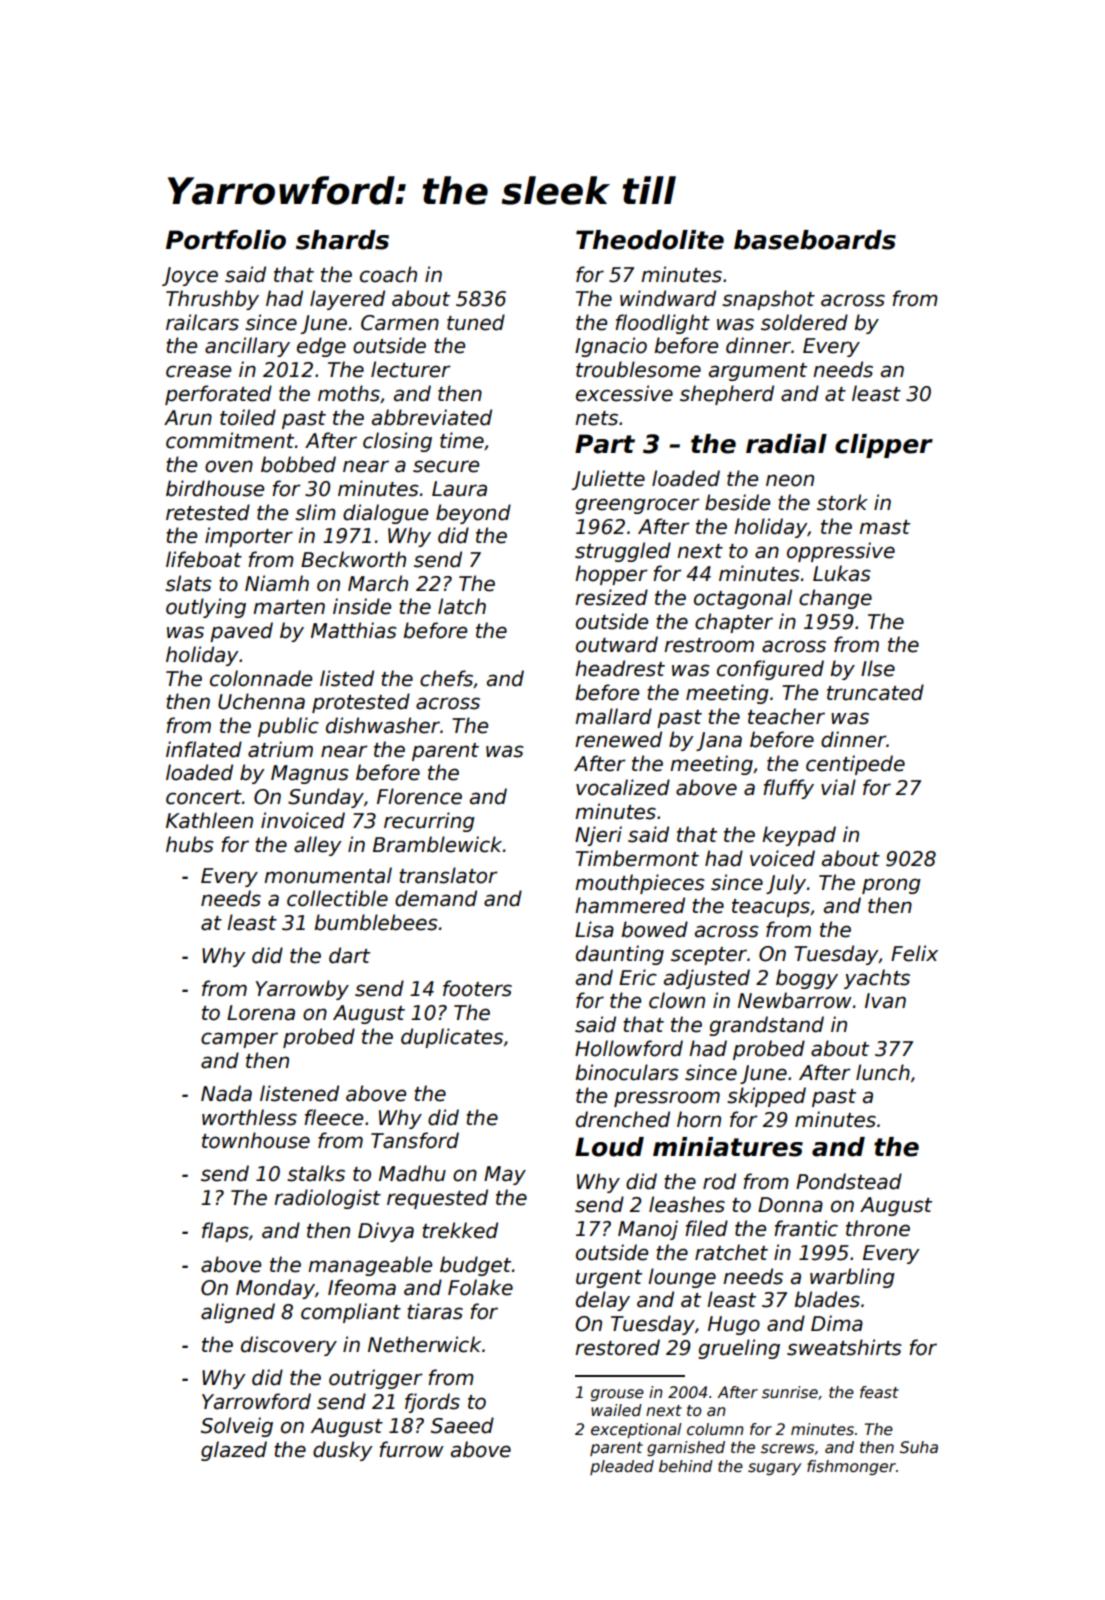 This screenshot has width=1105, height=1600. What do you see at coordinates (766, 1097) in the screenshot?
I see `skipped` at bounding box center [766, 1097].
